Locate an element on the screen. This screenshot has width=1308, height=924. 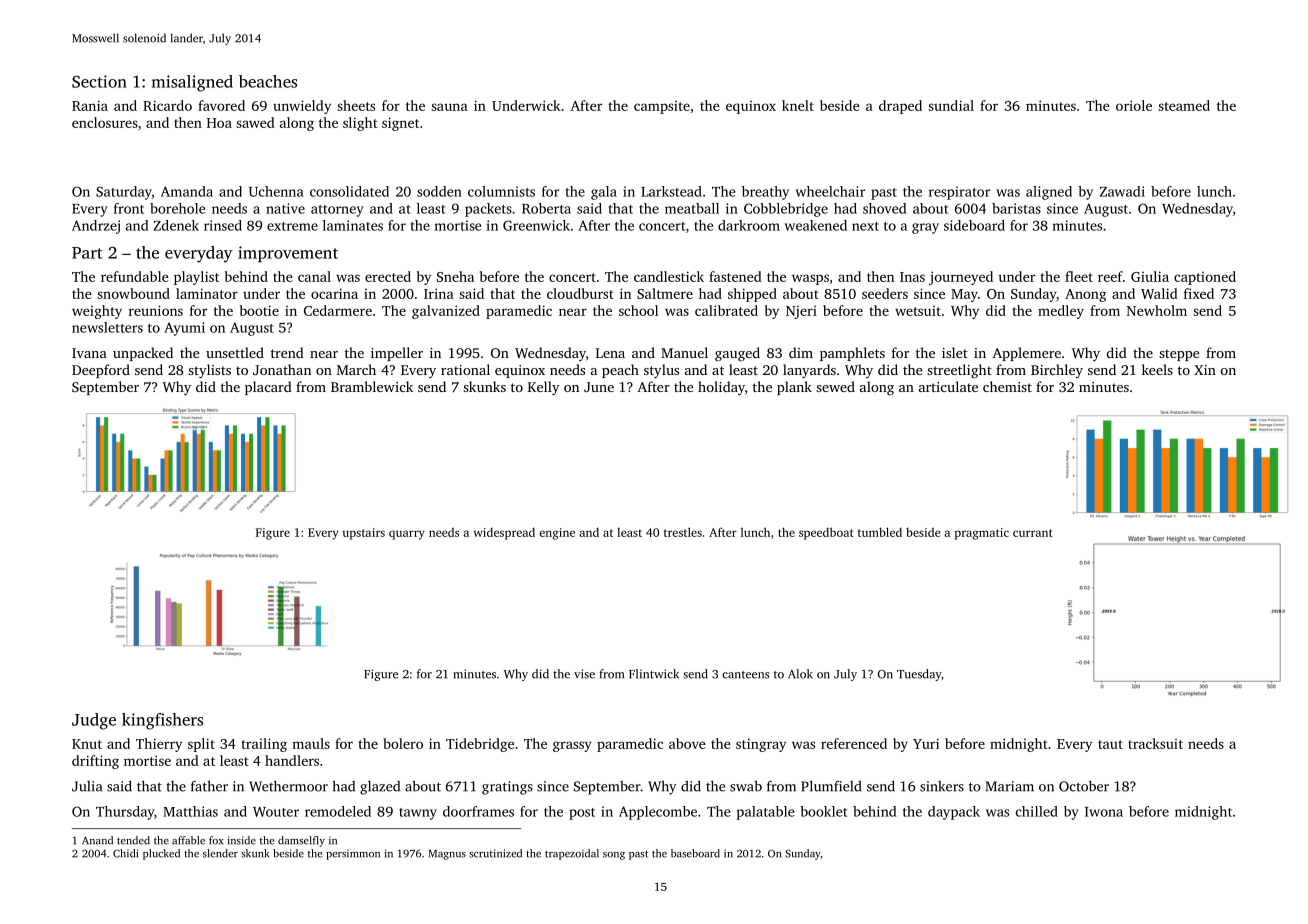
Hoa is located at coordinates (219, 123).
